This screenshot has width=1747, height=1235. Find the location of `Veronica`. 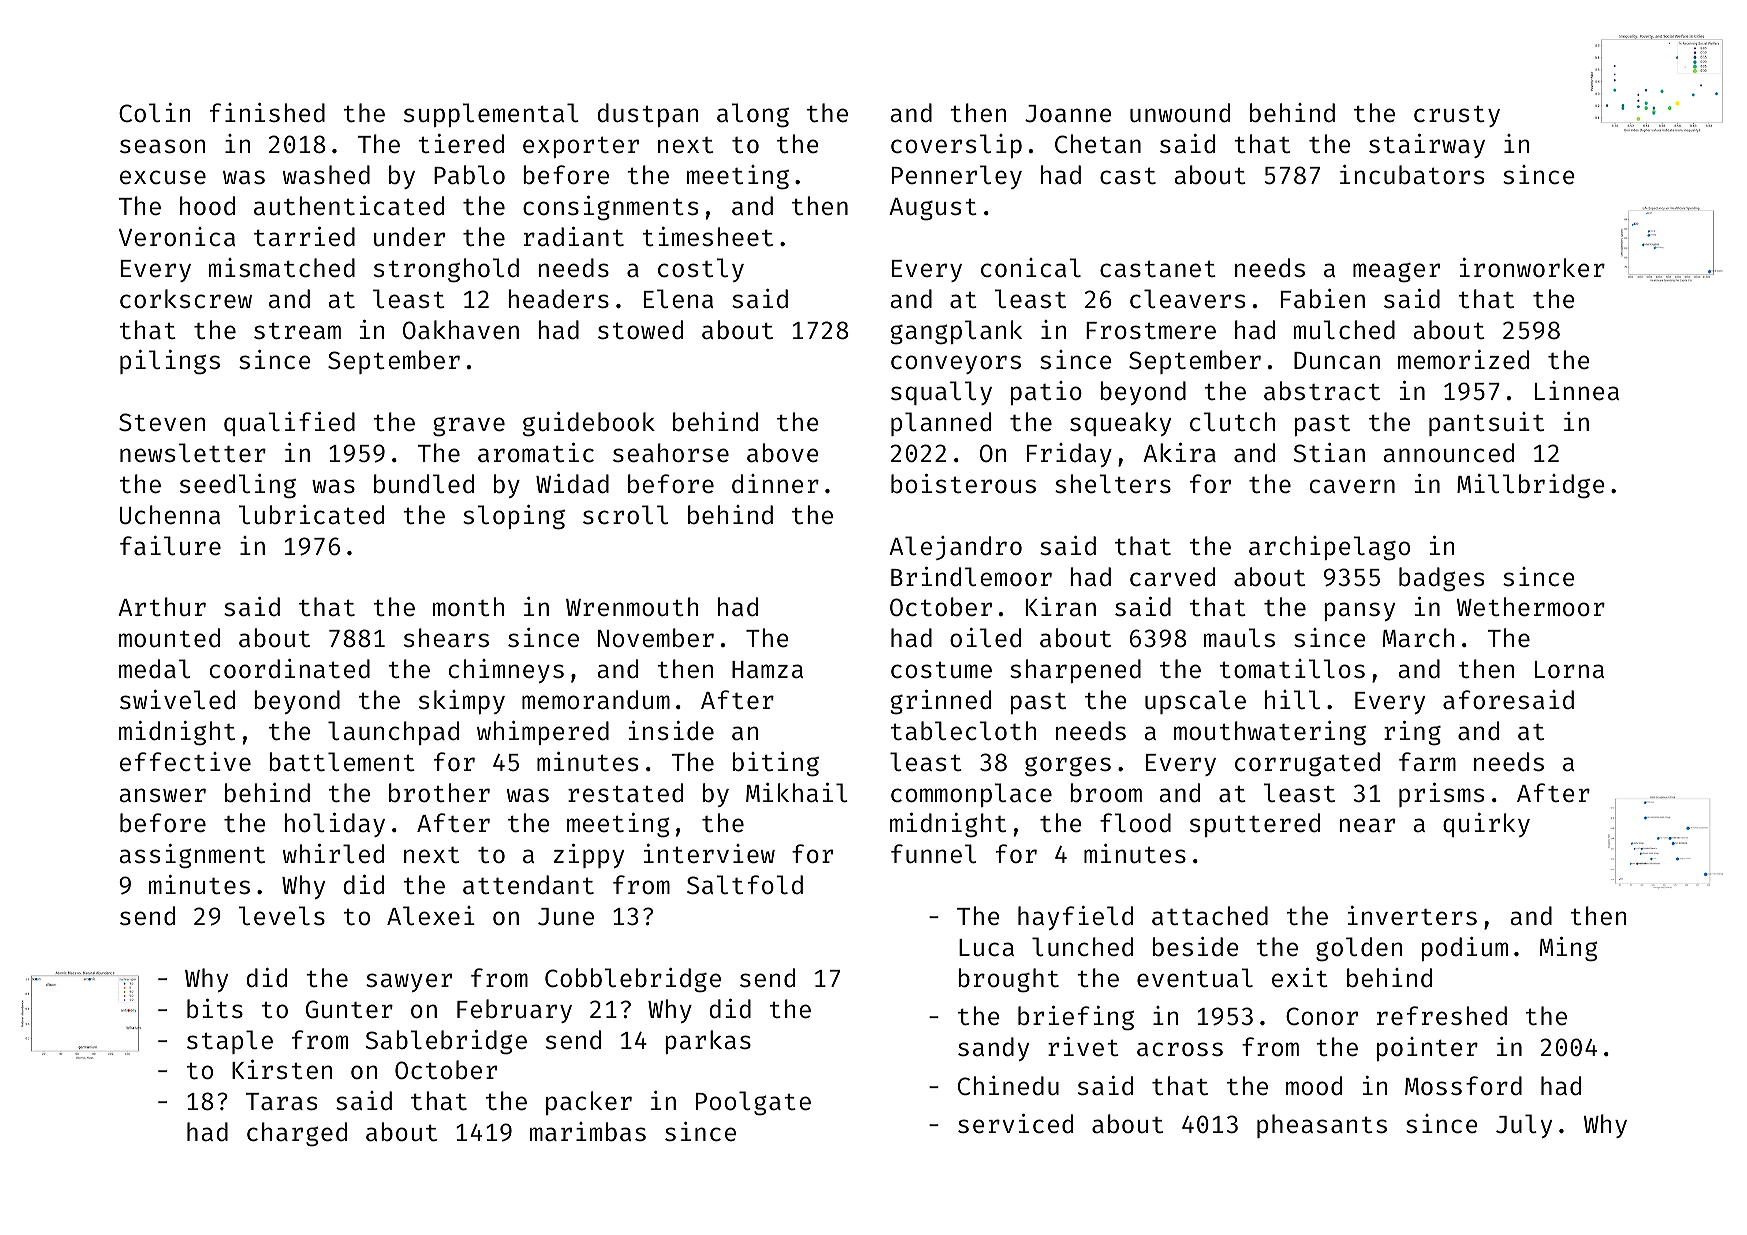

Veronica is located at coordinates (177, 237).
